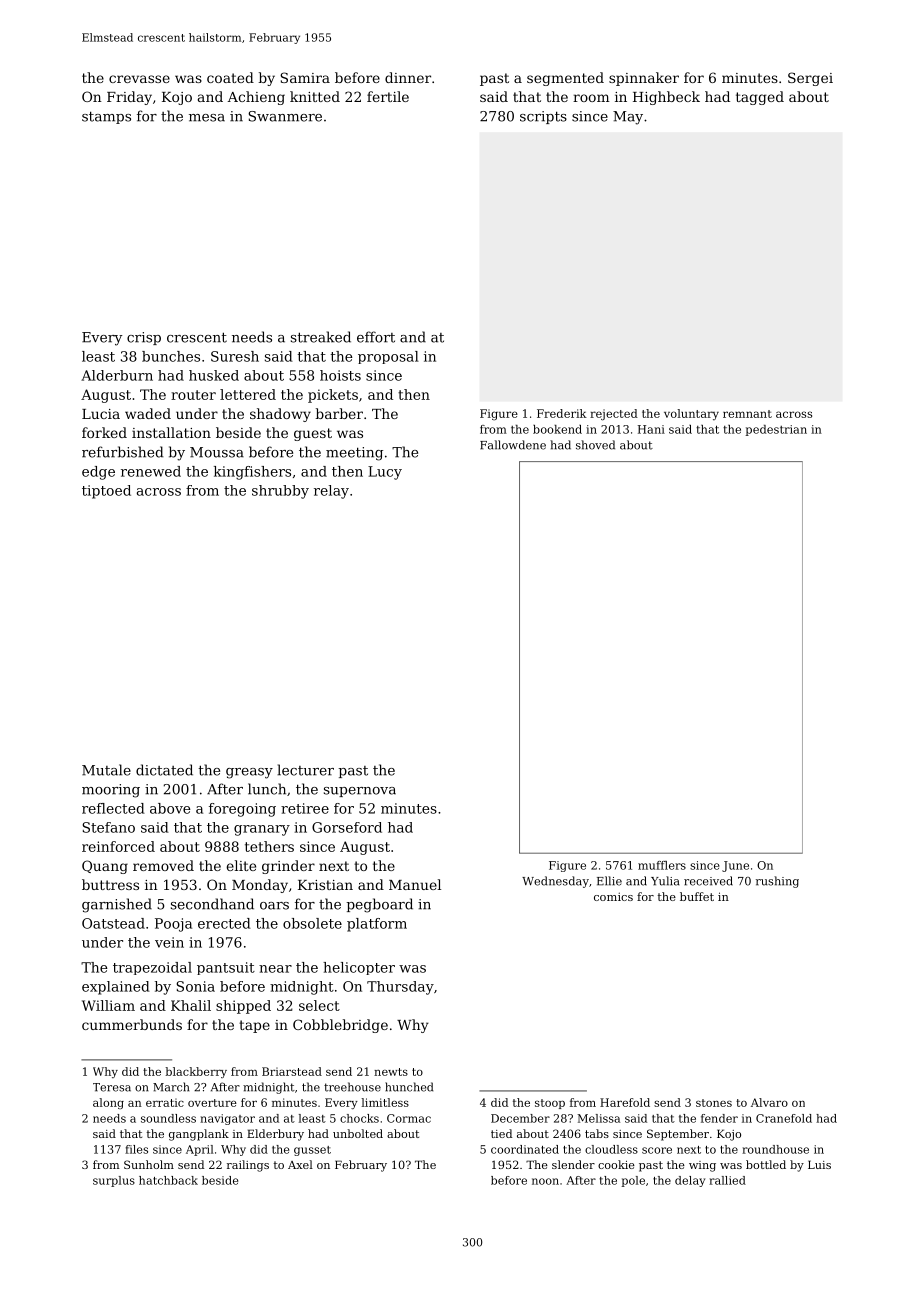 This screenshot has height=1308, width=924. What do you see at coordinates (388, 96) in the screenshot?
I see `fertile` at bounding box center [388, 96].
